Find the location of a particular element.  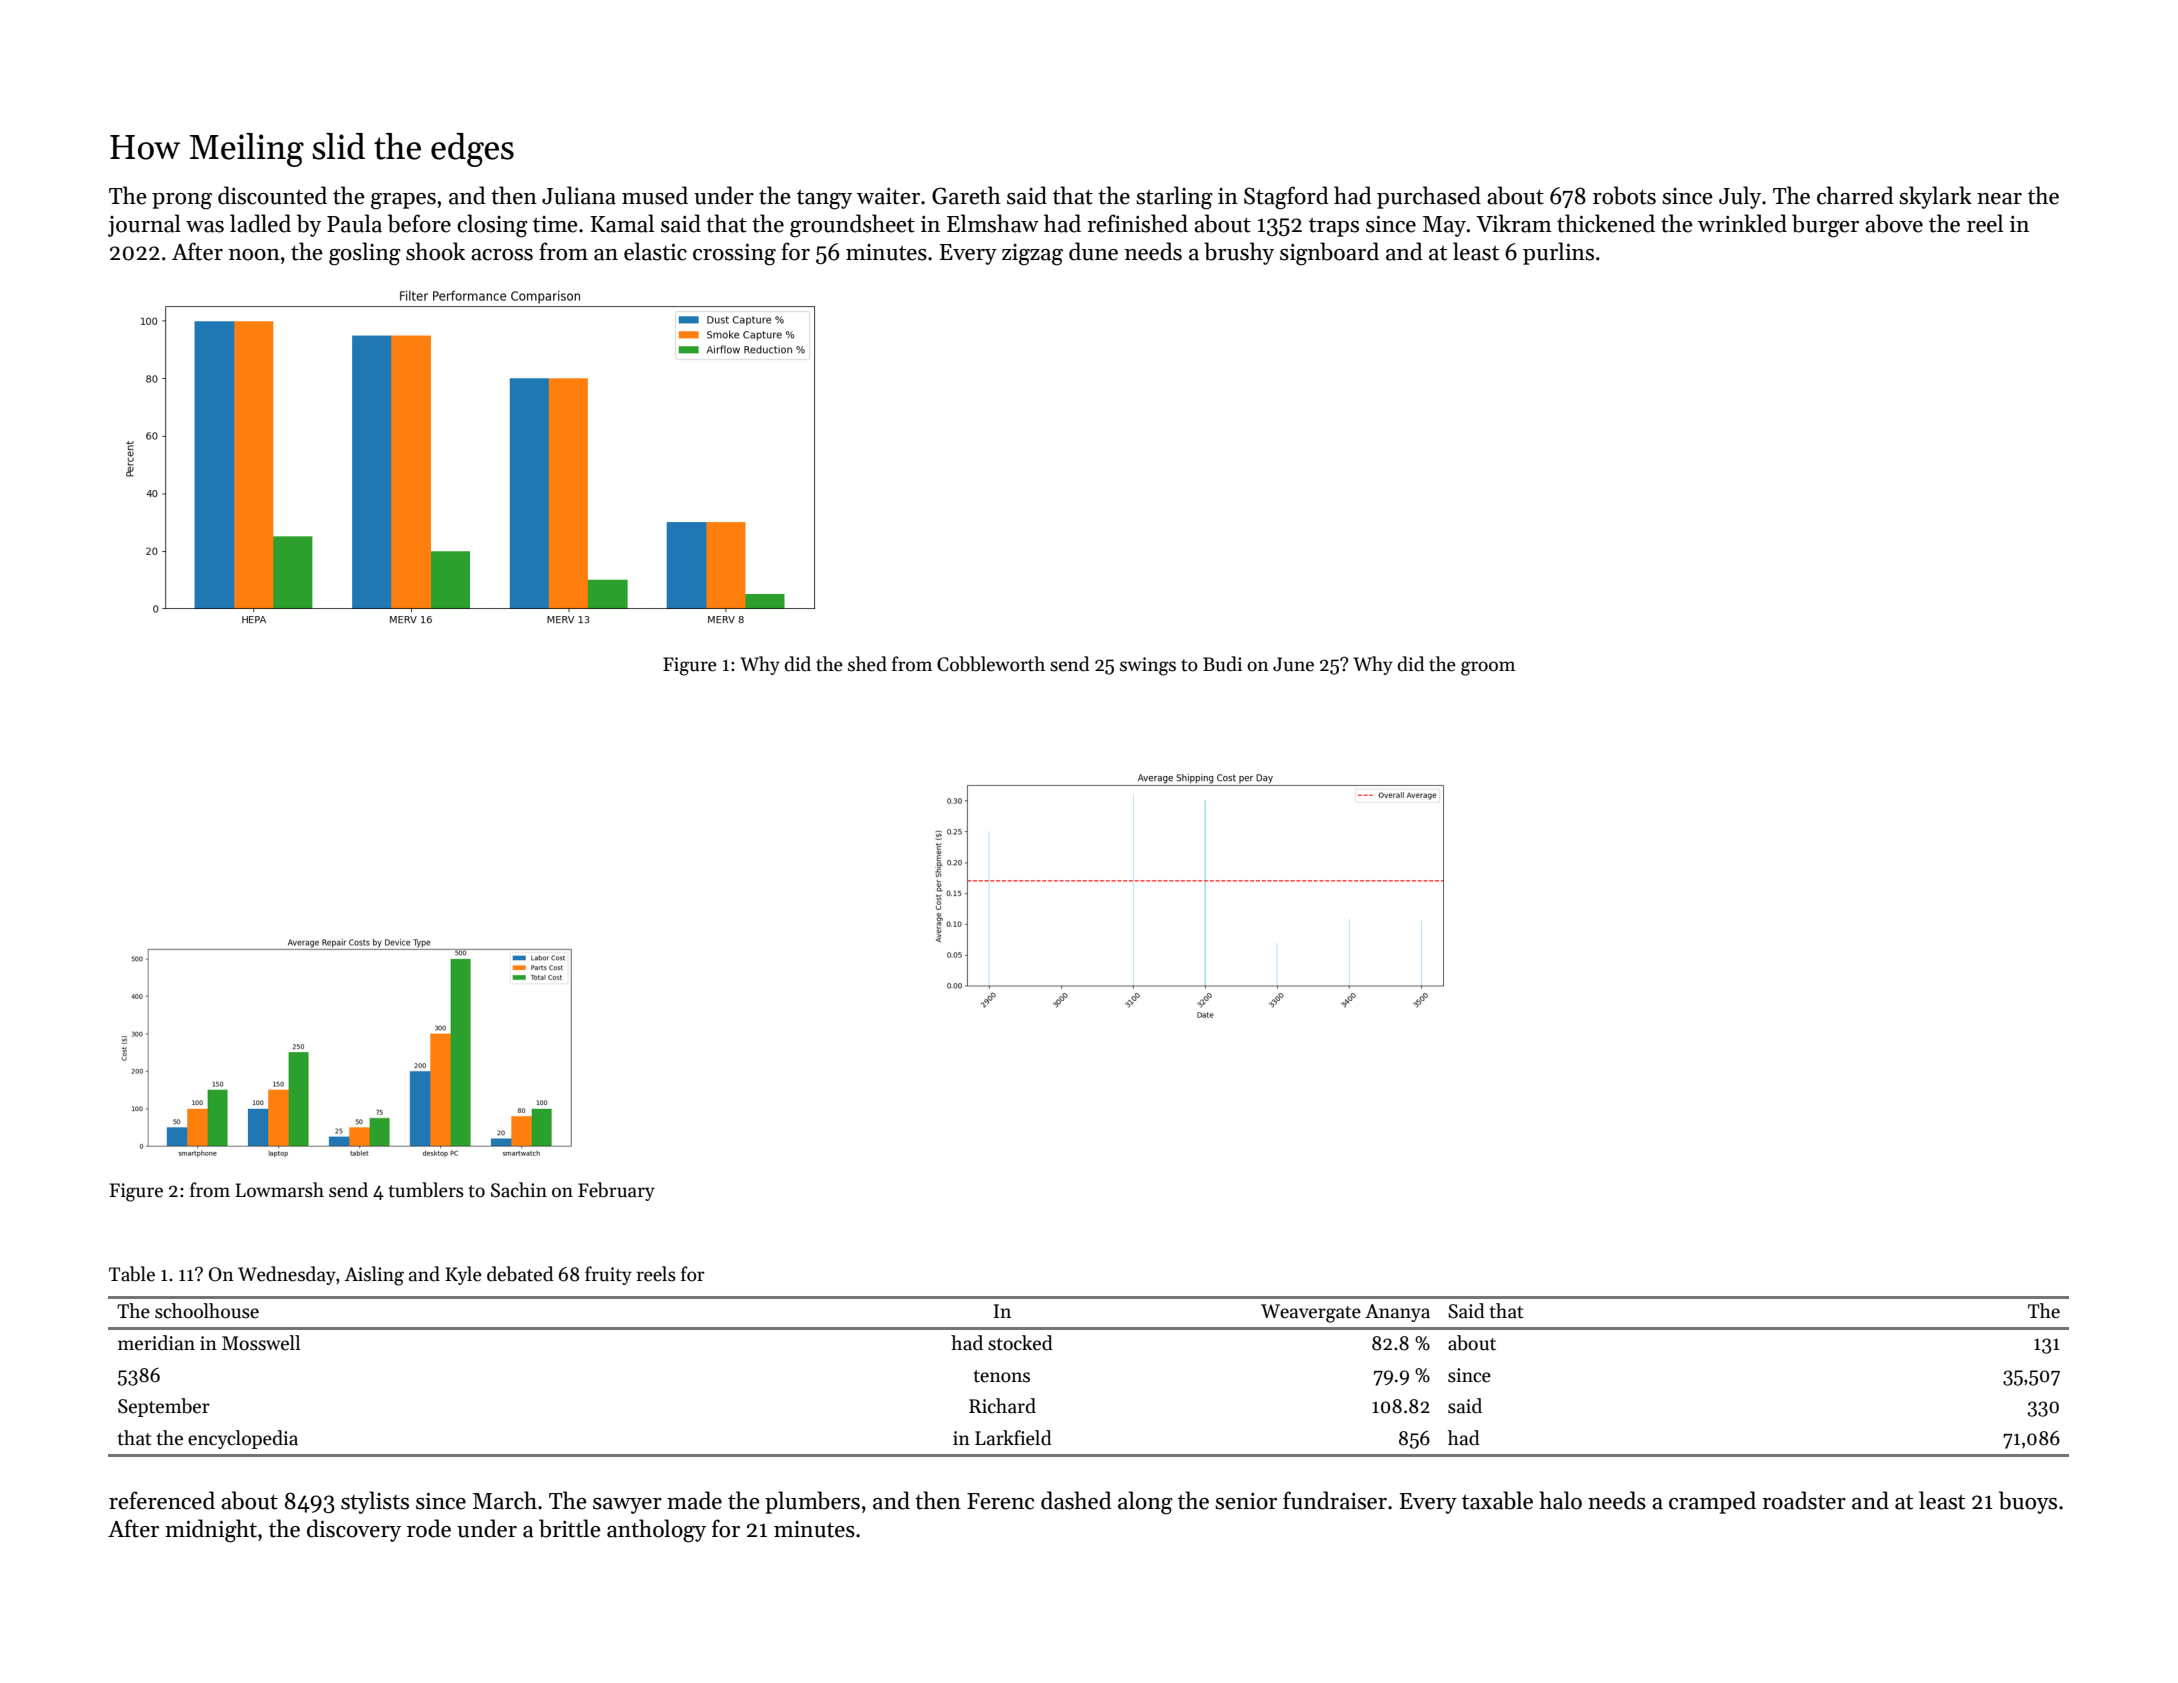

Cobbleworth is located at coordinates (991, 664).
